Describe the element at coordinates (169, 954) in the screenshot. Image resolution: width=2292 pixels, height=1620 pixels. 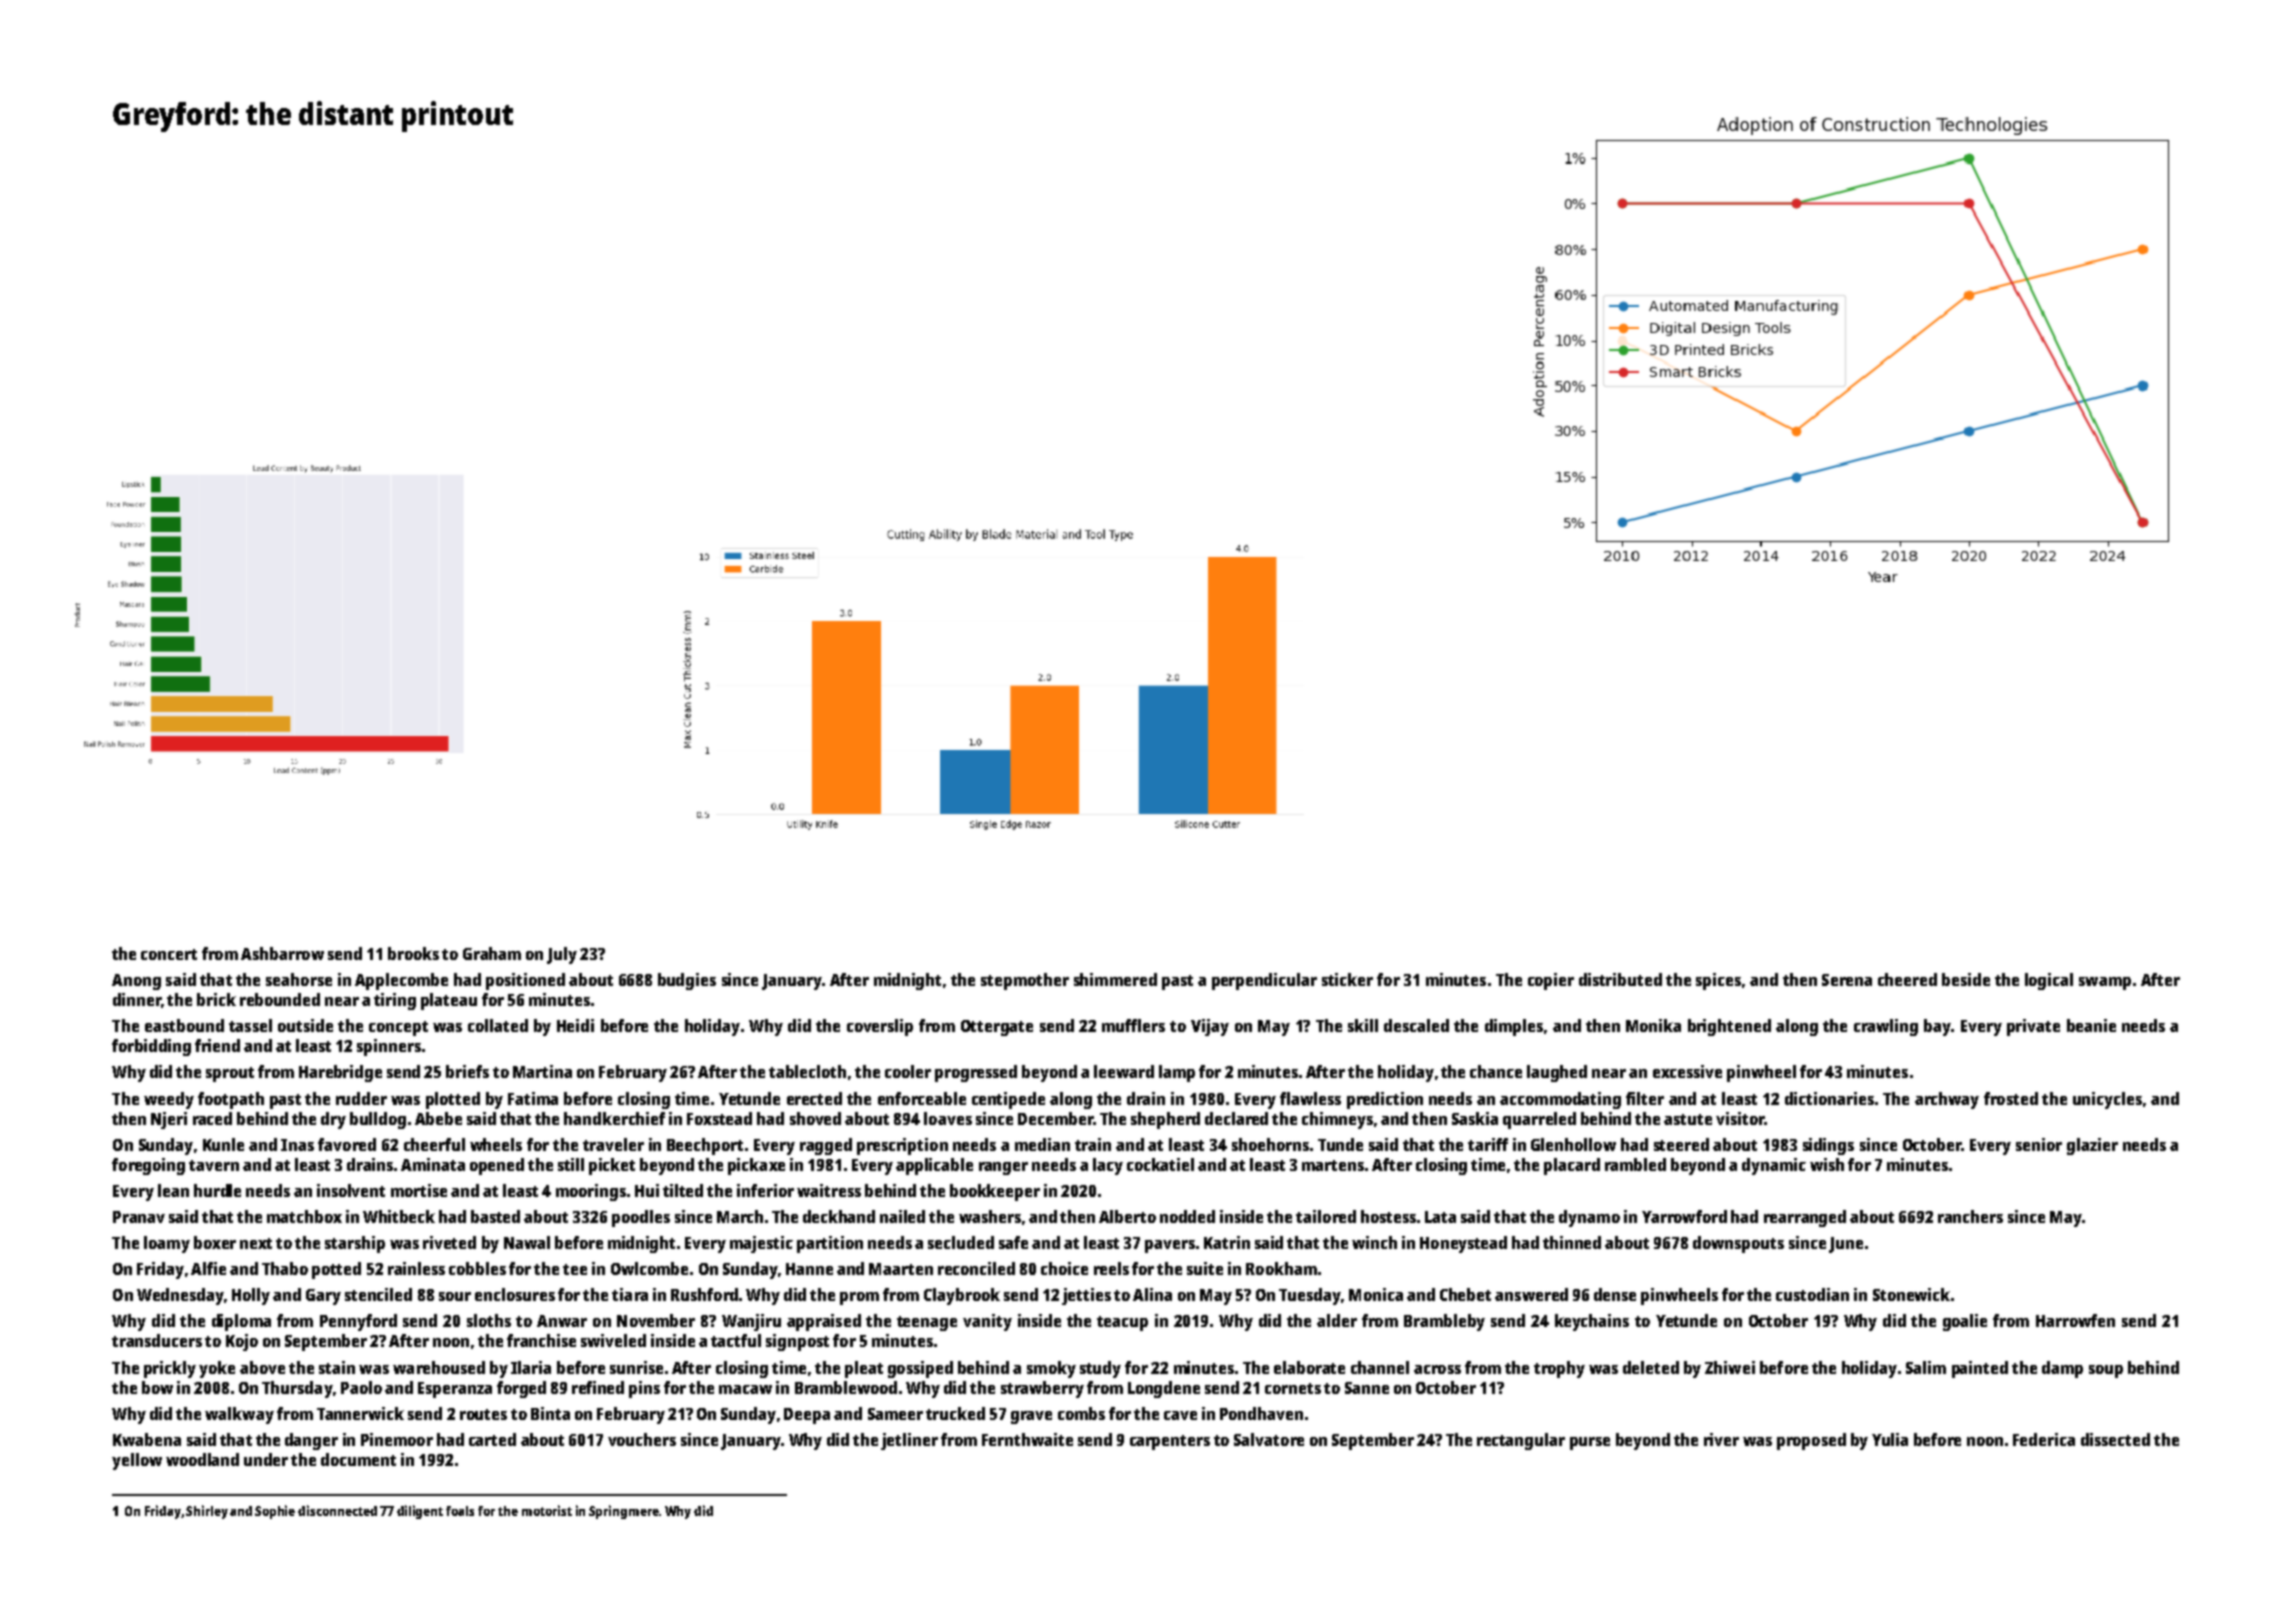
I see `concert` at that location.
